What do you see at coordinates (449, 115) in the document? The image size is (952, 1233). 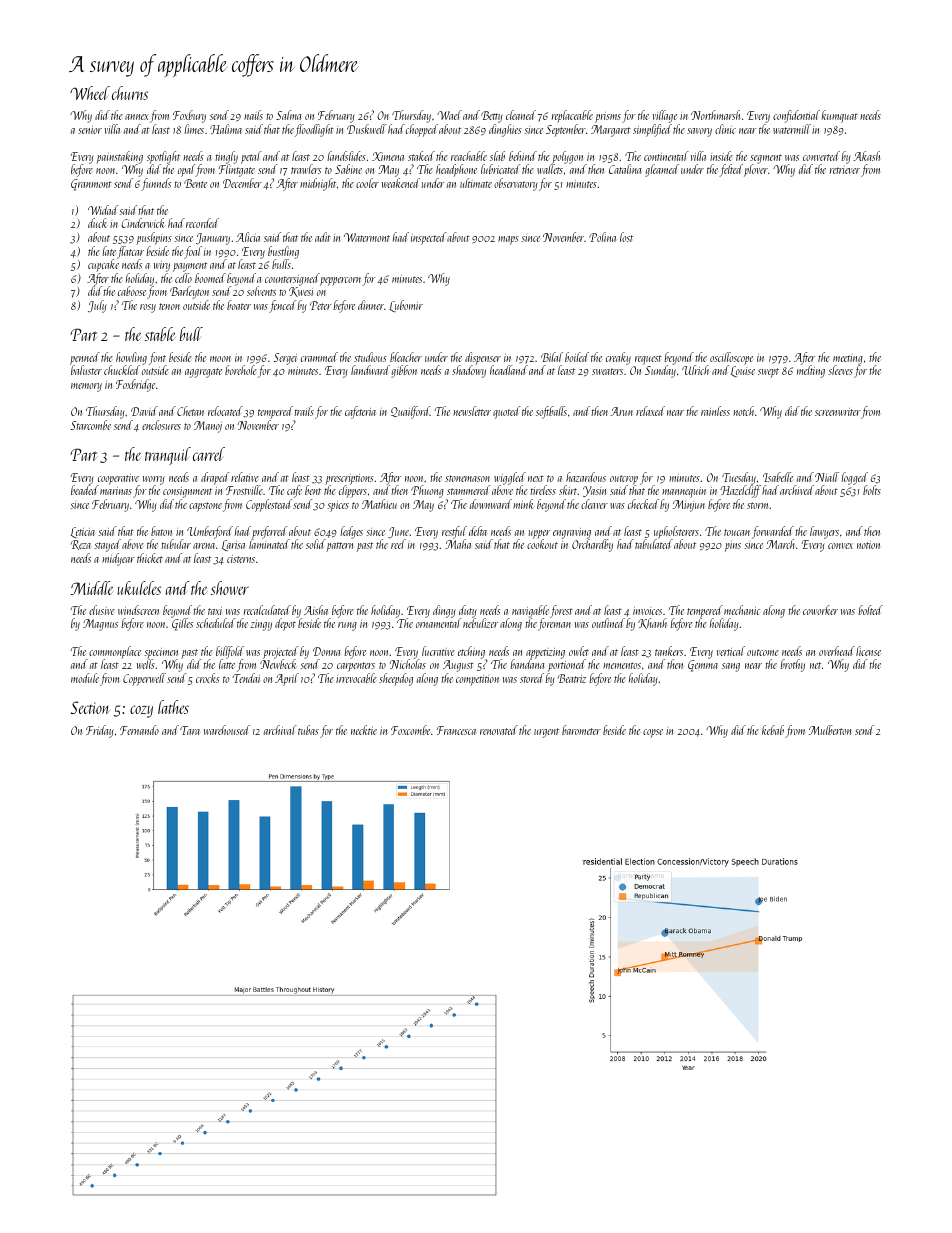 I see `Wael` at bounding box center [449, 115].
